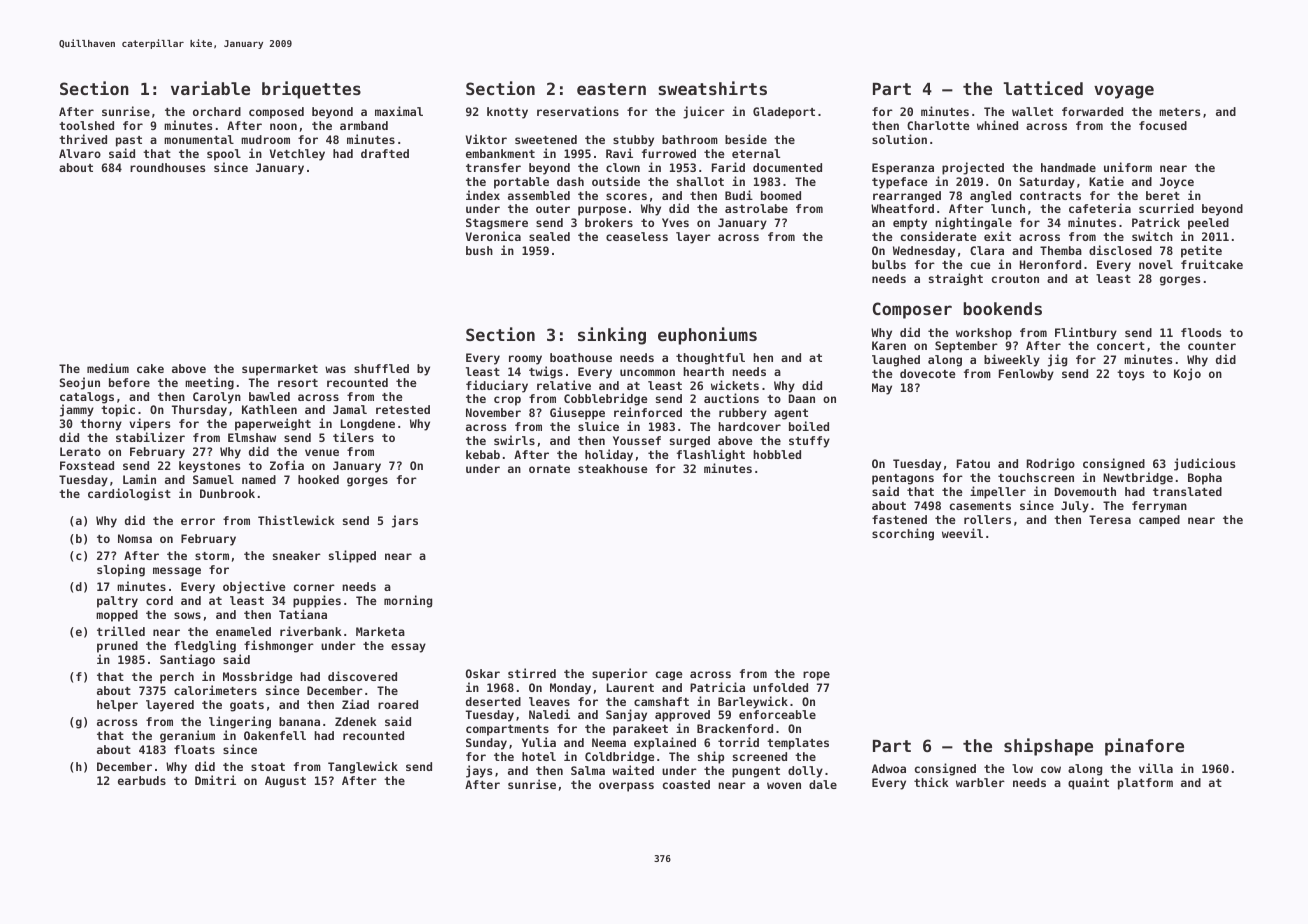 Image resolution: width=1308 pixels, height=924 pixels. I want to click on earbuds, so click(142, 780).
